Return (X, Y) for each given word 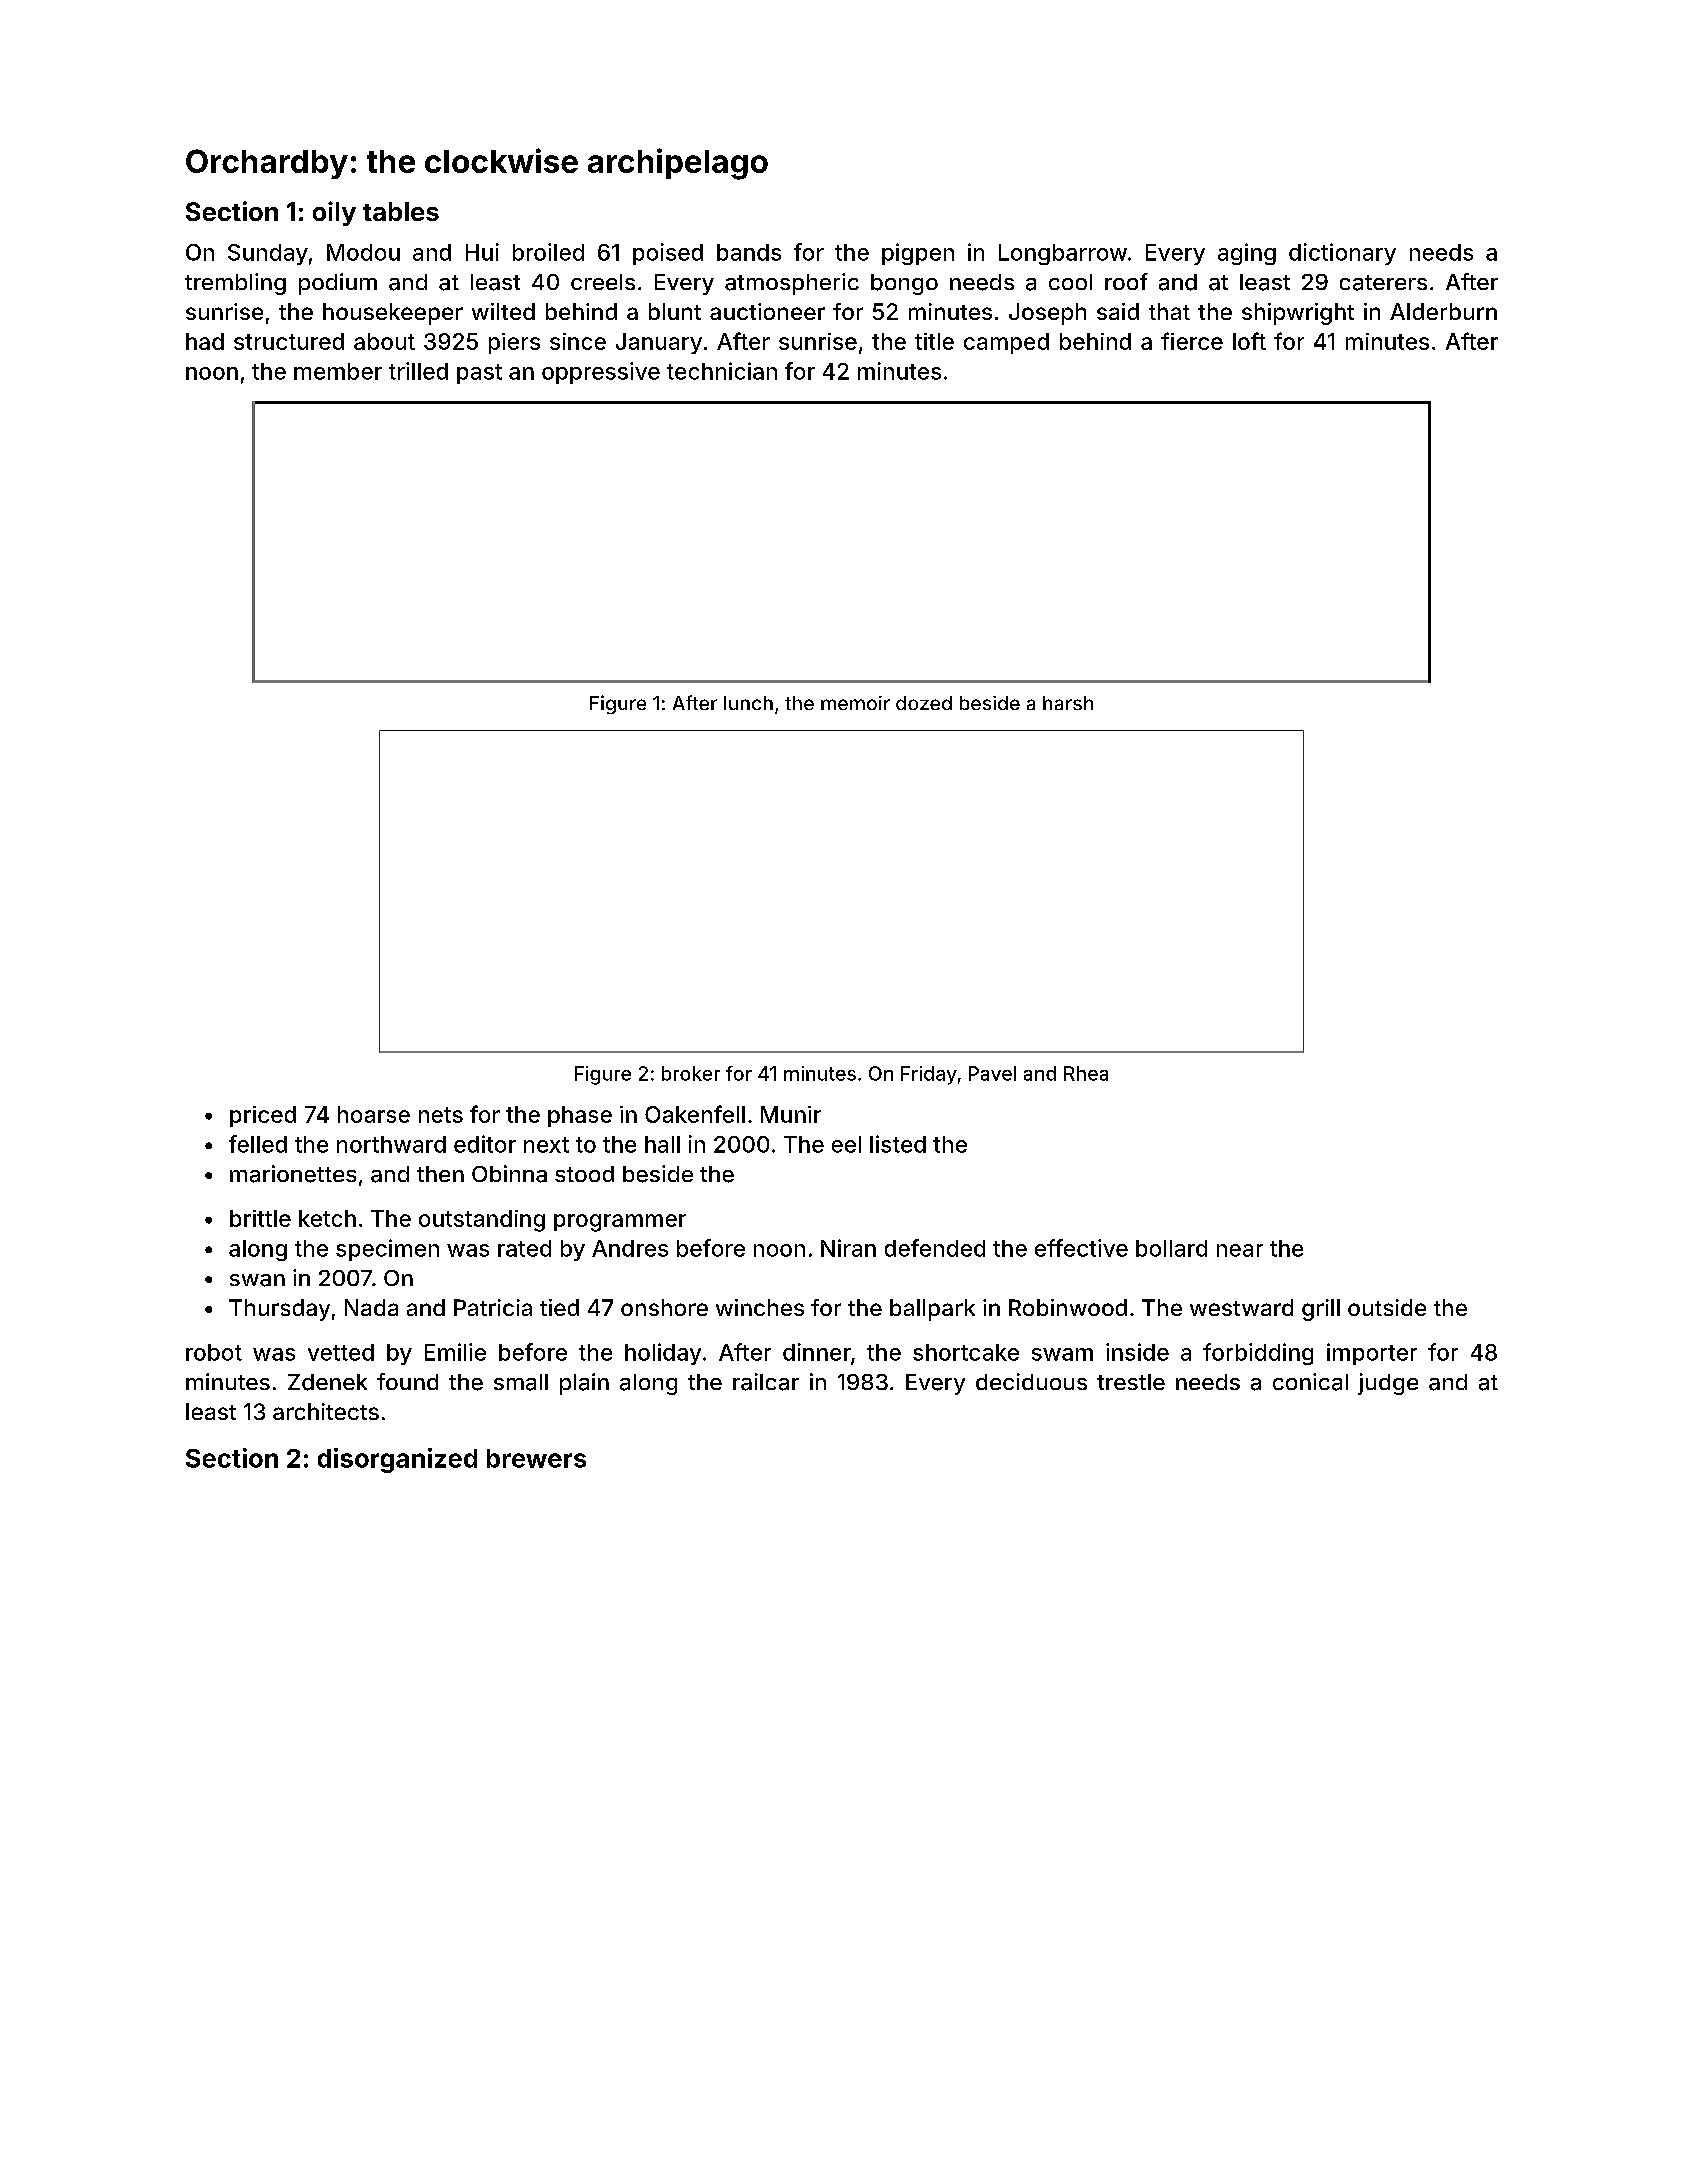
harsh (1068, 703)
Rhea (1086, 1073)
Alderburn (1443, 311)
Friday (929, 1075)
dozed (924, 703)
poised (668, 254)
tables (401, 211)
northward (391, 1144)
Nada (371, 1307)
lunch (748, 703)
